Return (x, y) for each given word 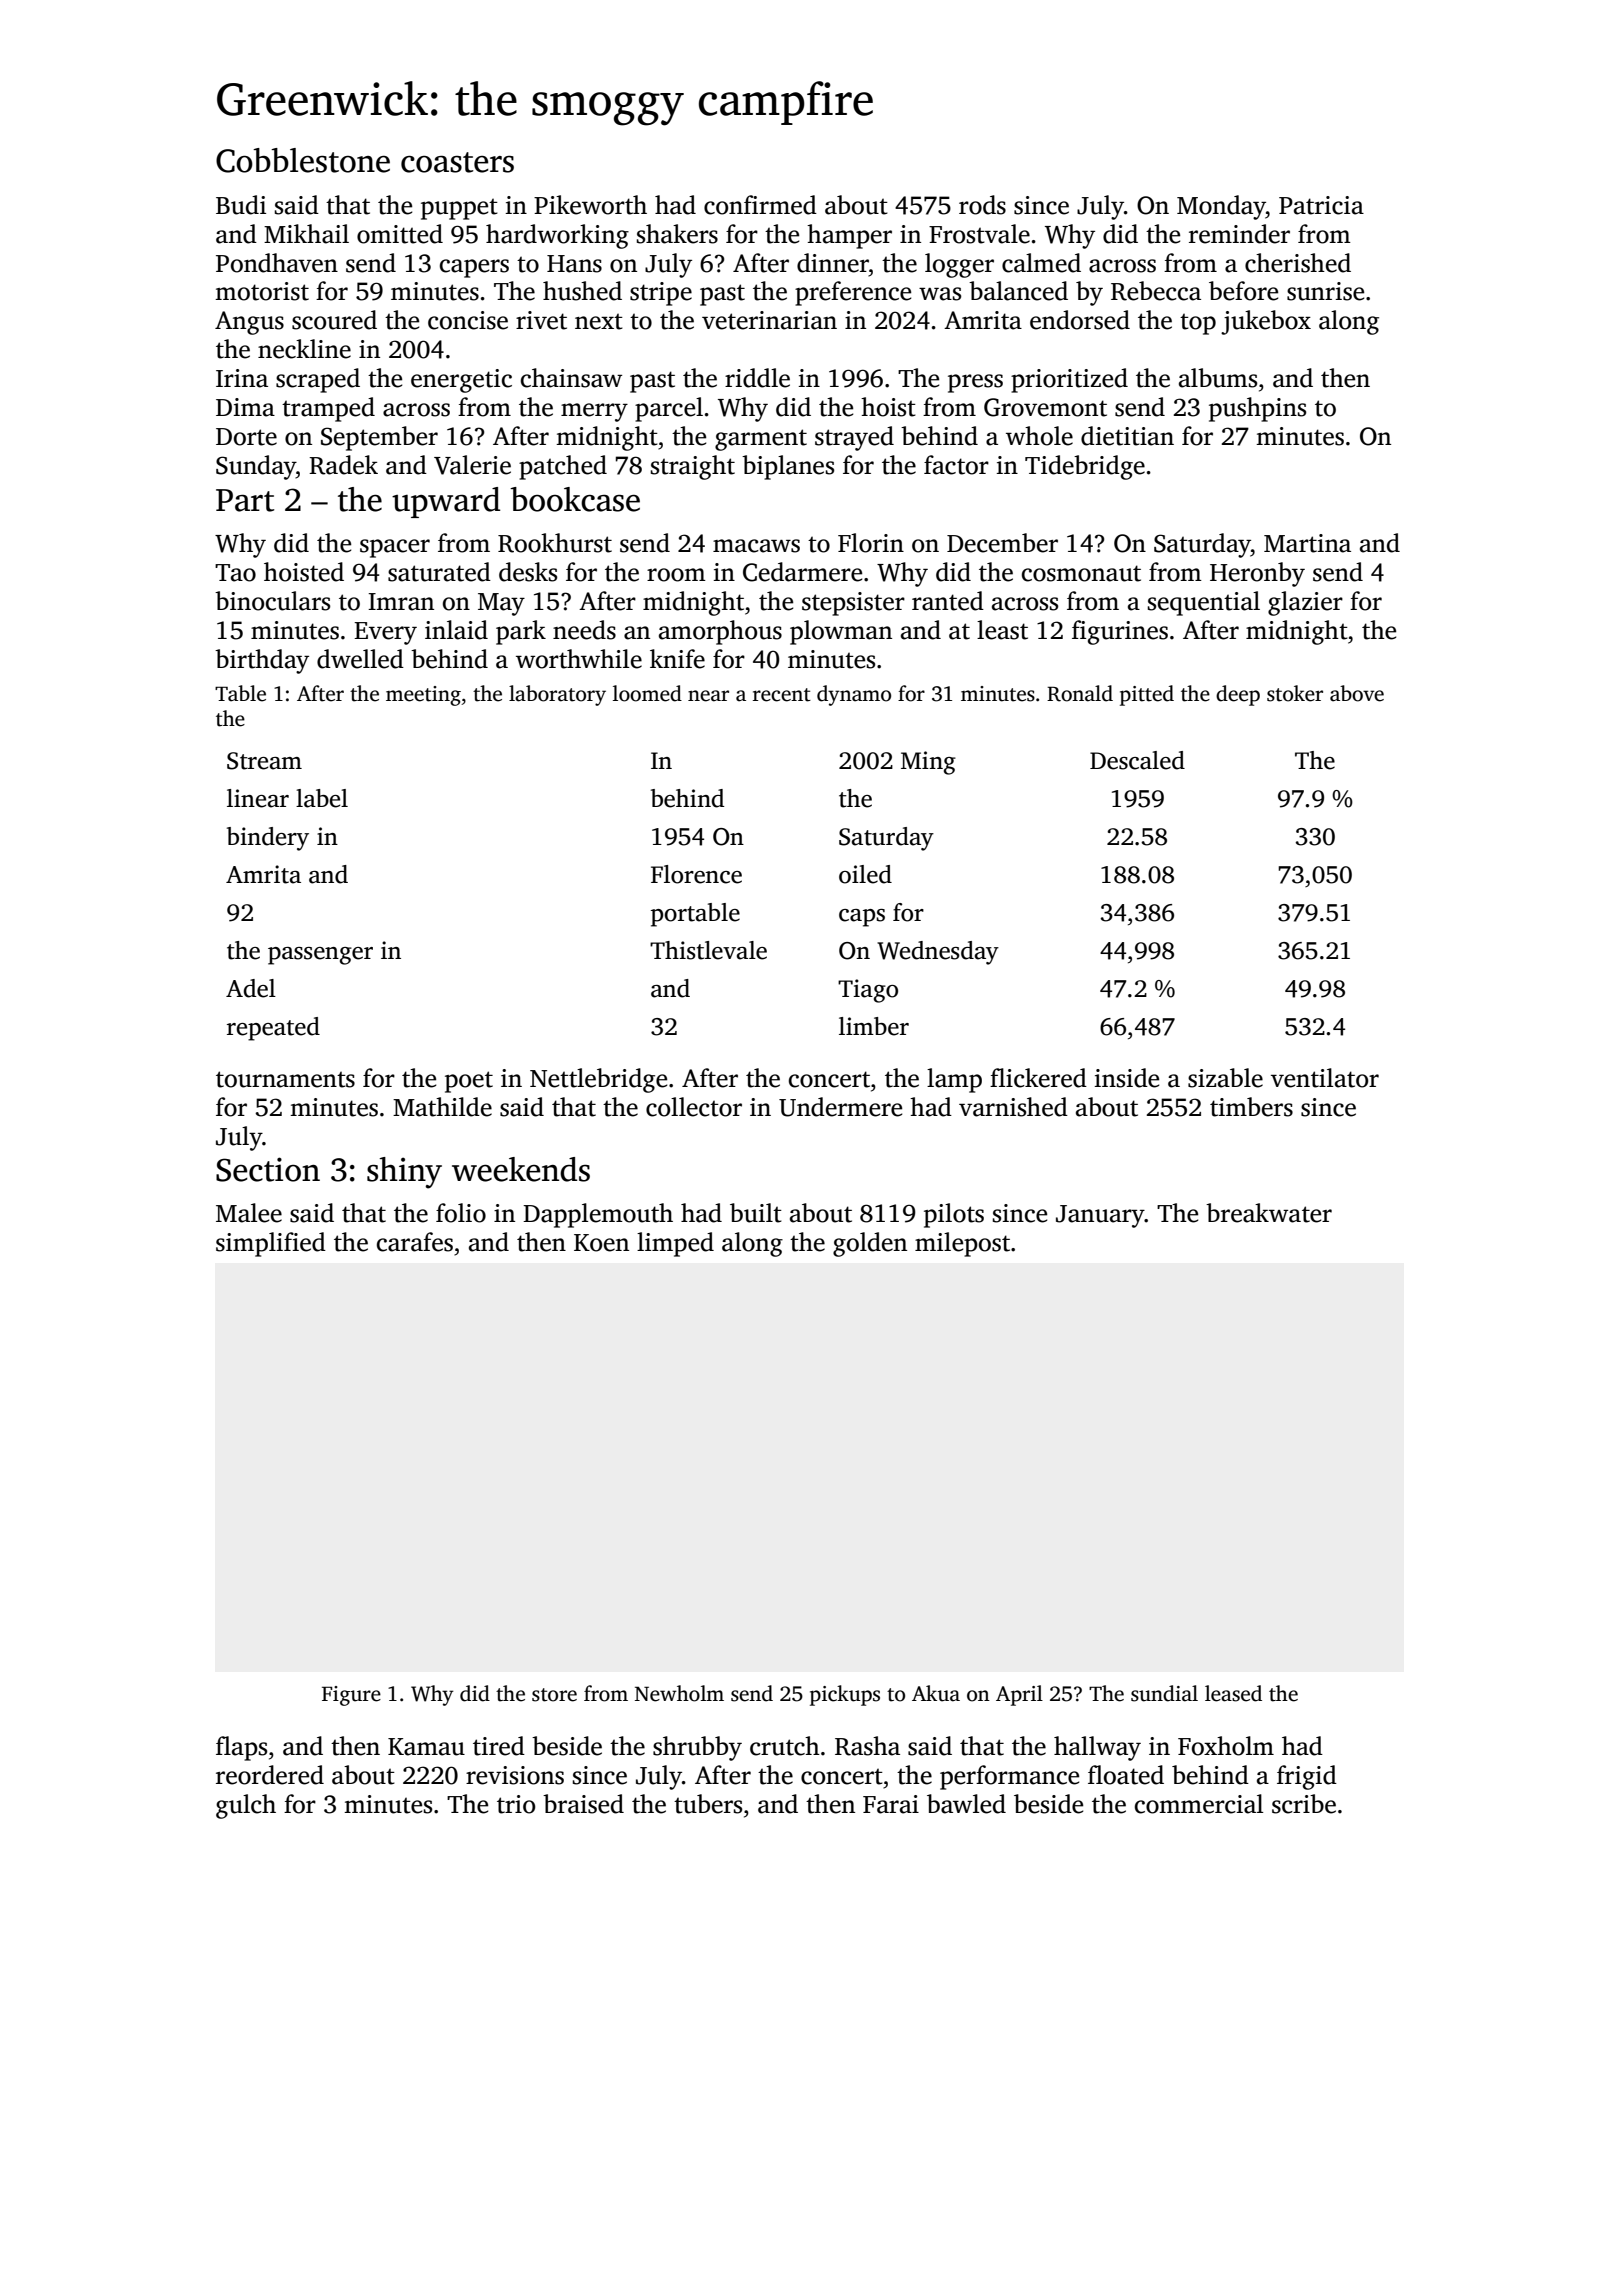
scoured (334, 320)
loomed (647, 693)
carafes (415, 1242)
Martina (1307, 543)
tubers (708, 1804)
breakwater (1269, 1213)
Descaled (1137, 760)
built (756, 1213)
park (521, 632)
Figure (351, 1696)
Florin (871, 543)
